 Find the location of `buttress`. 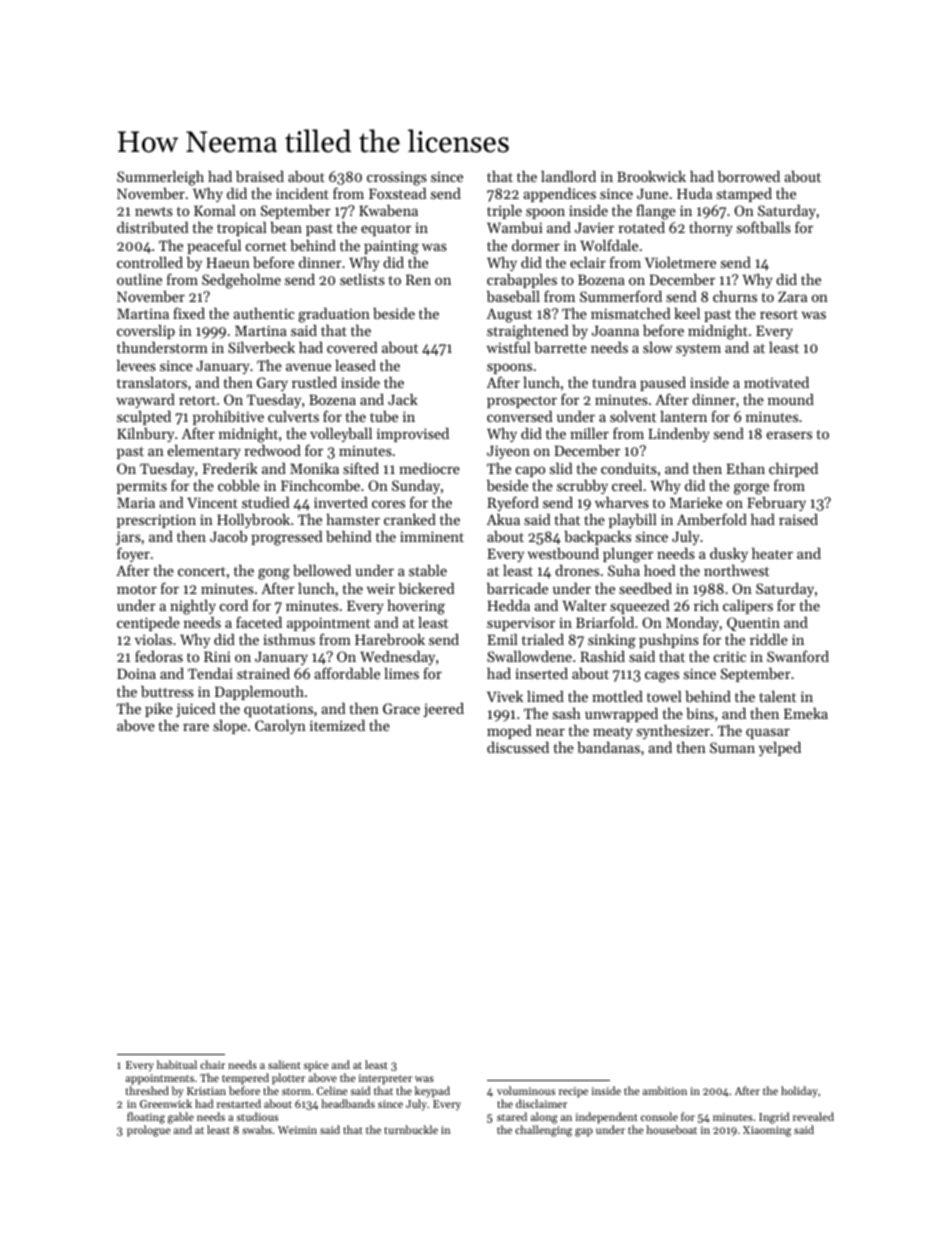

buttress is located at coordinates (167, 691).
